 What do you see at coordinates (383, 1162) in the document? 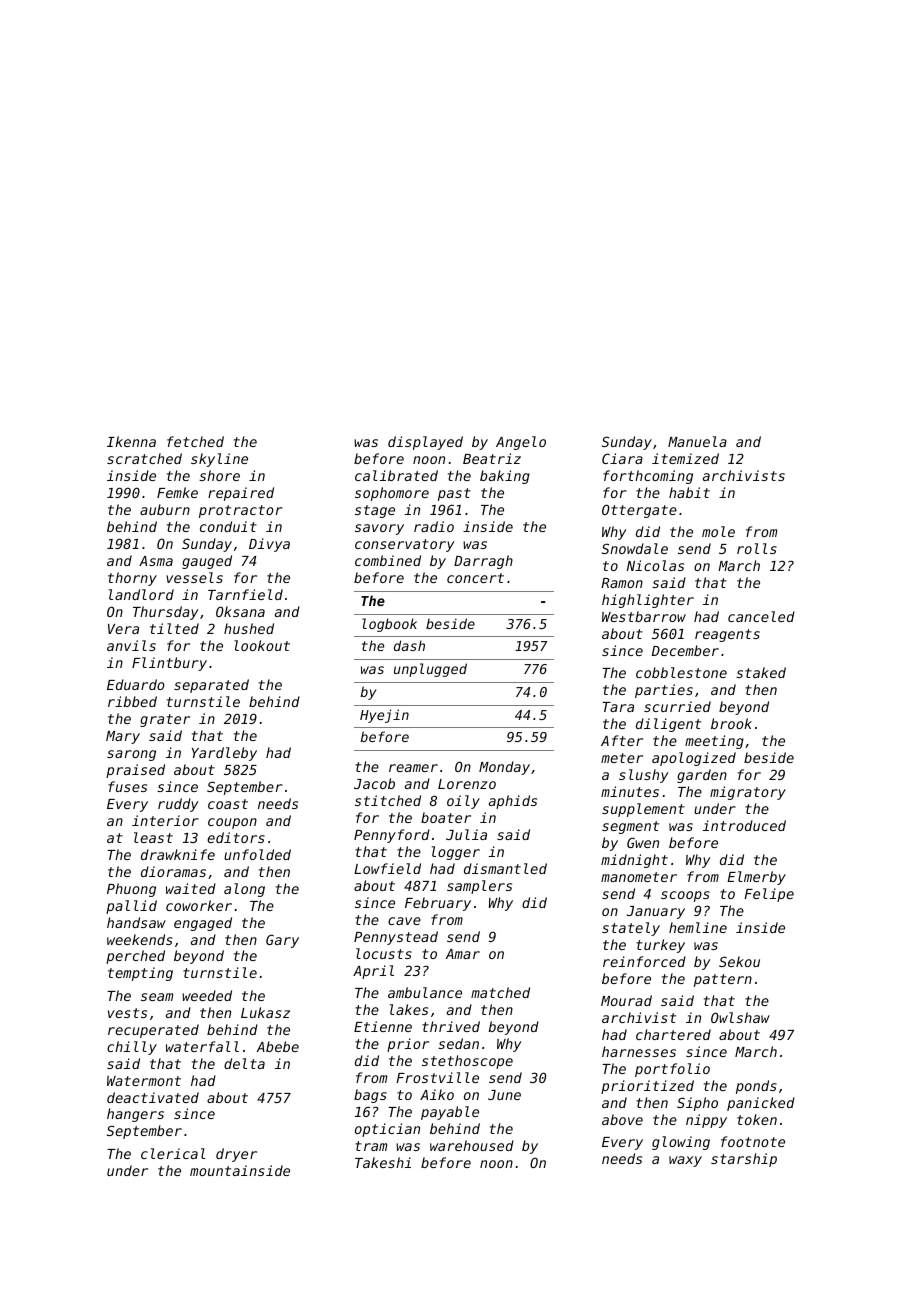
I see `Takeshi` at bounding box center [383, 1162].
